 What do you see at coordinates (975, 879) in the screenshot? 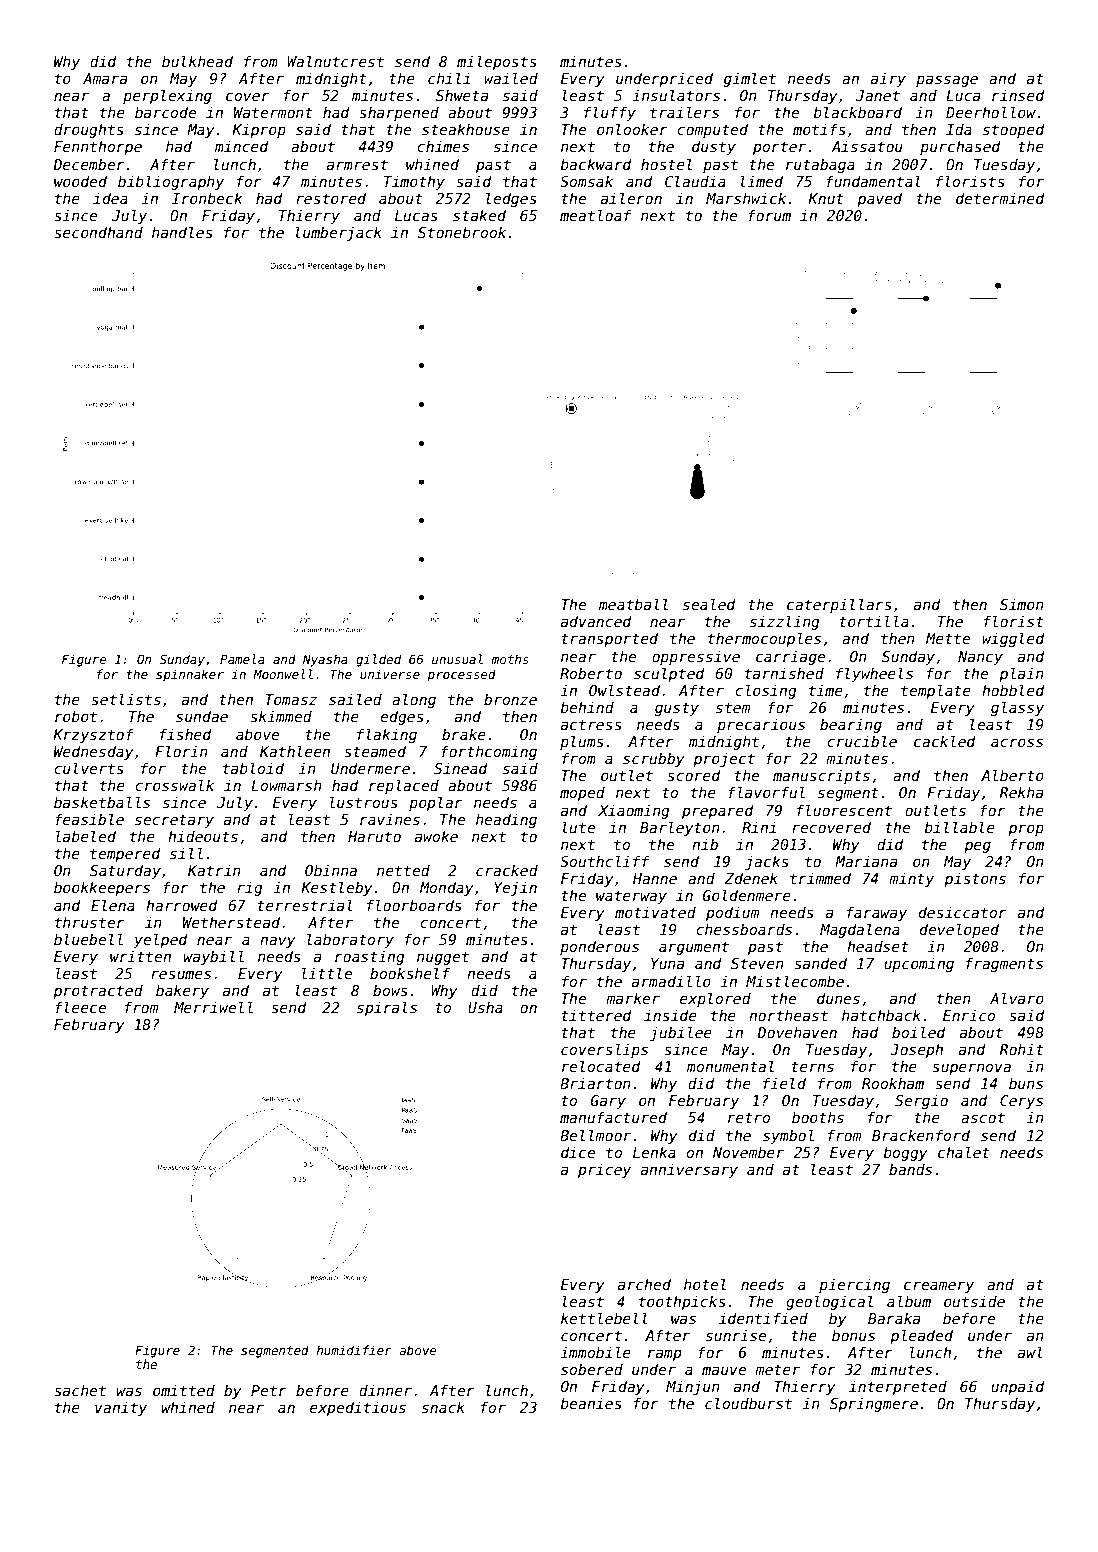
I see `pistons` at bounding box center [975, 879].
